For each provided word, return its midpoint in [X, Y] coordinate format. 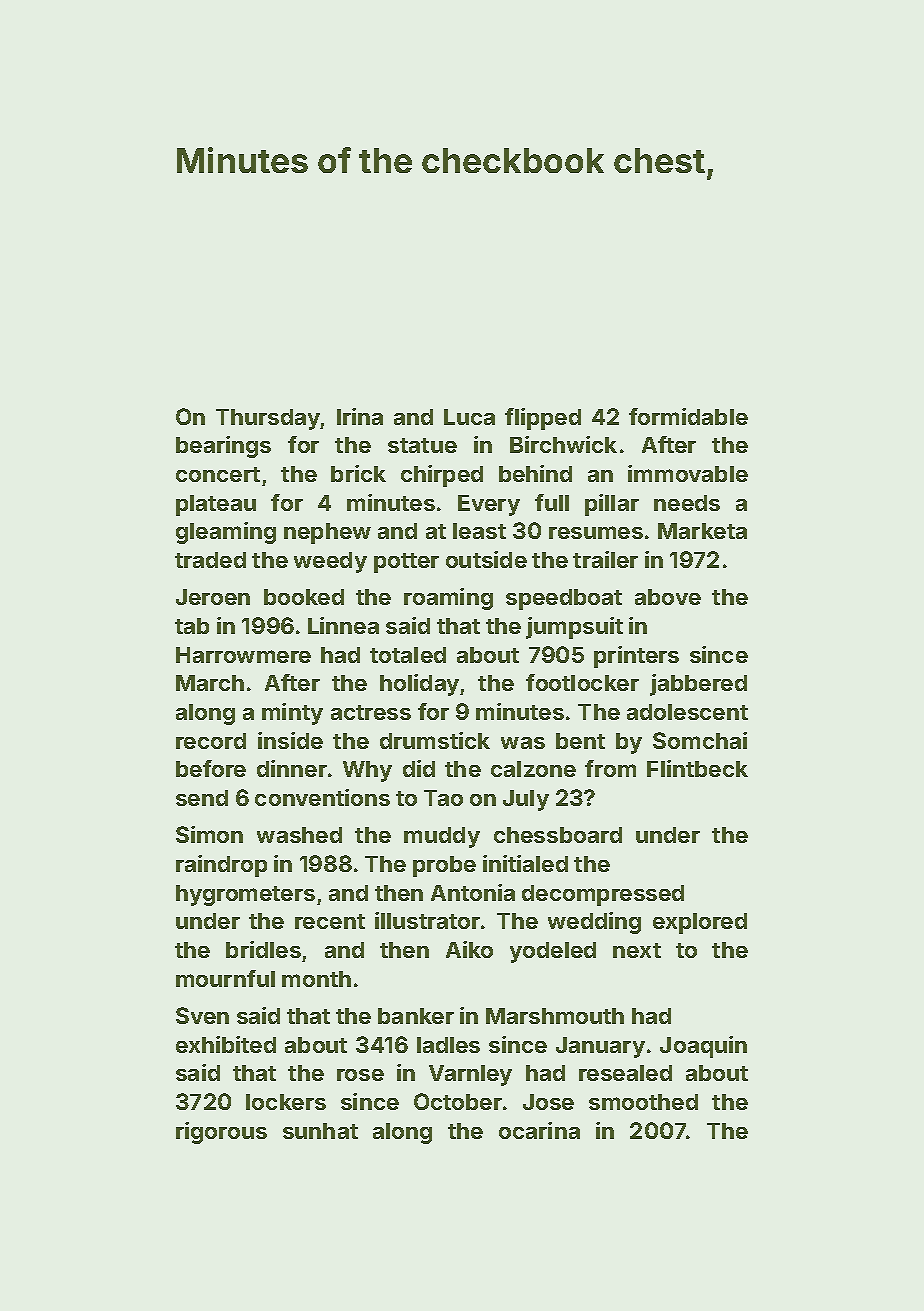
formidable [688, 416]
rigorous [221, 1133]
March [210, 683]
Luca [469, 417]
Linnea [343, 625]
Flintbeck [697, 768]
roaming [448, 599]
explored [700, 923]
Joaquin [703, 1047]
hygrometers [245, 895]
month [316, 979]
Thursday [268, 419]
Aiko [469, 949]
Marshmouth [555, 1016]
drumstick [435, 740]
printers [636, 657]
